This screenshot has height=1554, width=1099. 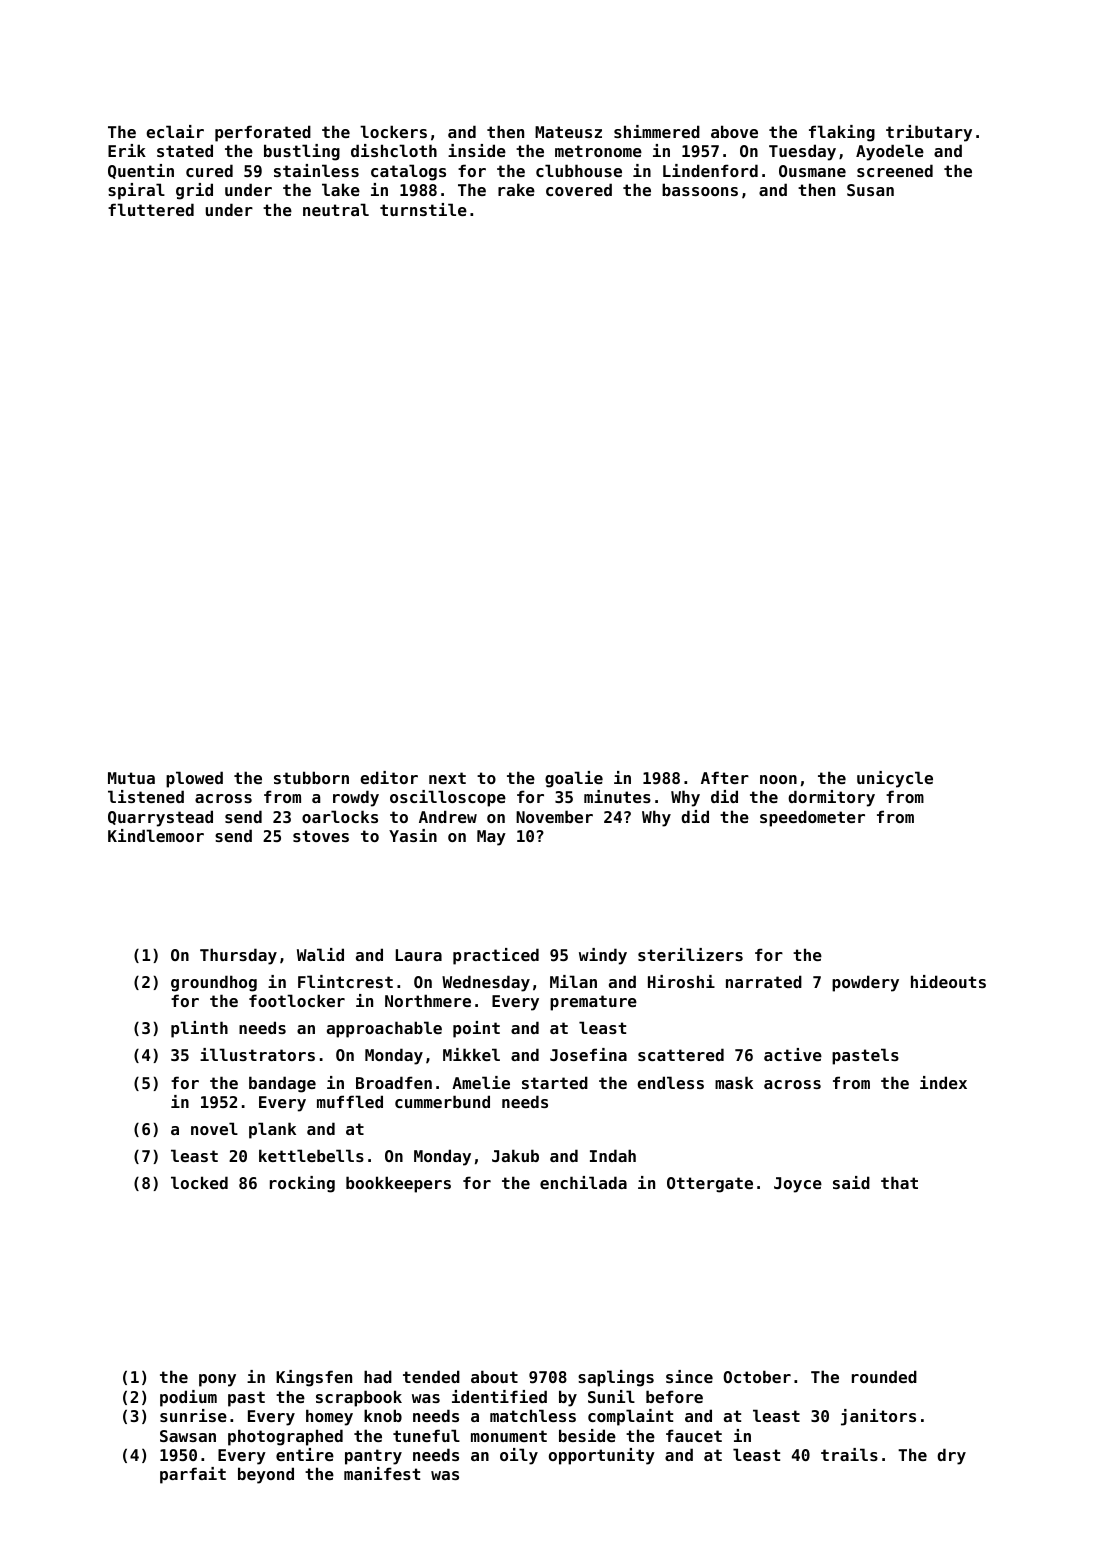 What do you see at coordinates (193, 1475) in the screenshot?
I see `parfait` at bounding box center [193, 1475].
